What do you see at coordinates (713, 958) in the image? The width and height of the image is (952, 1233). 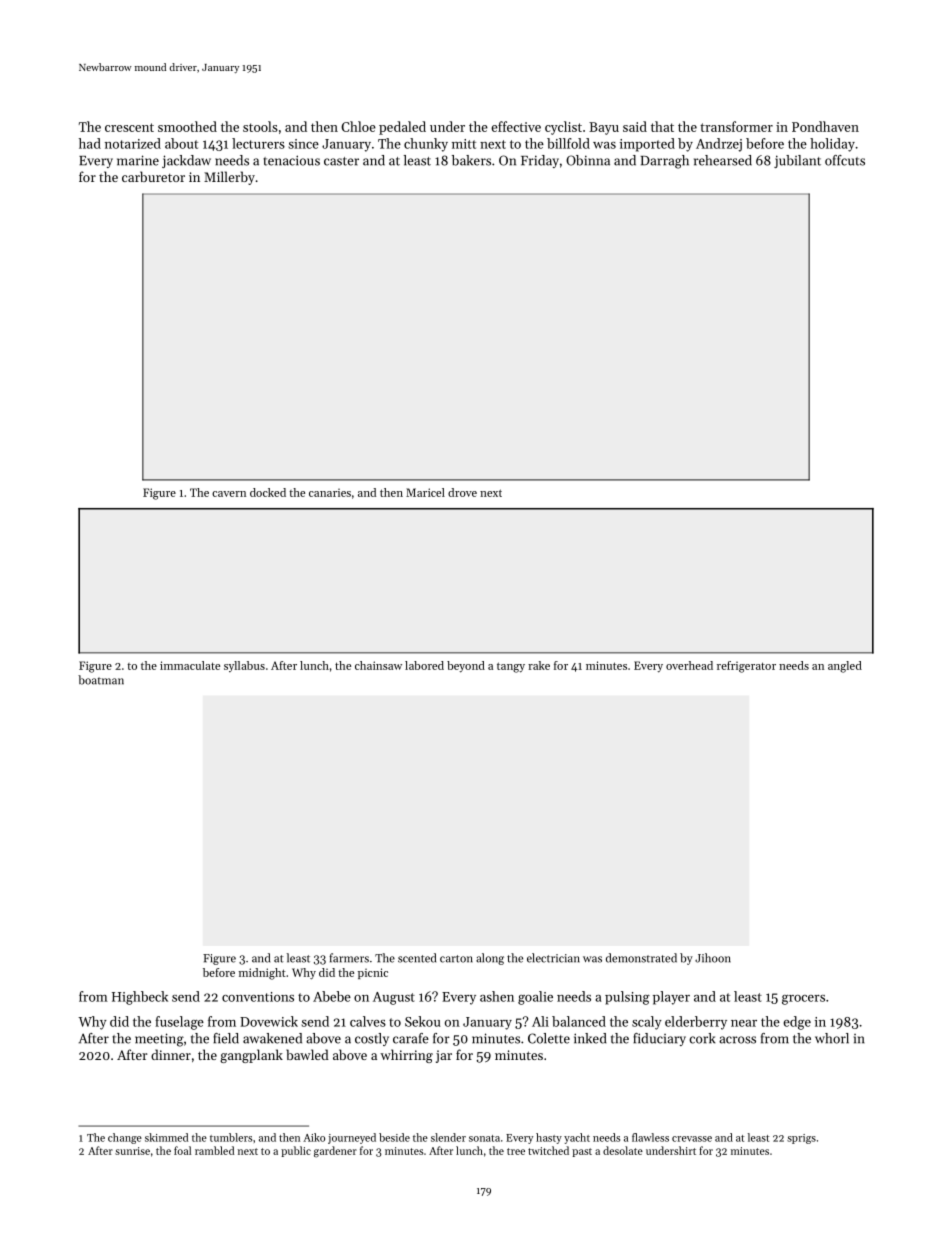 I see `Jihoon` at bounding box center [713, 958].
